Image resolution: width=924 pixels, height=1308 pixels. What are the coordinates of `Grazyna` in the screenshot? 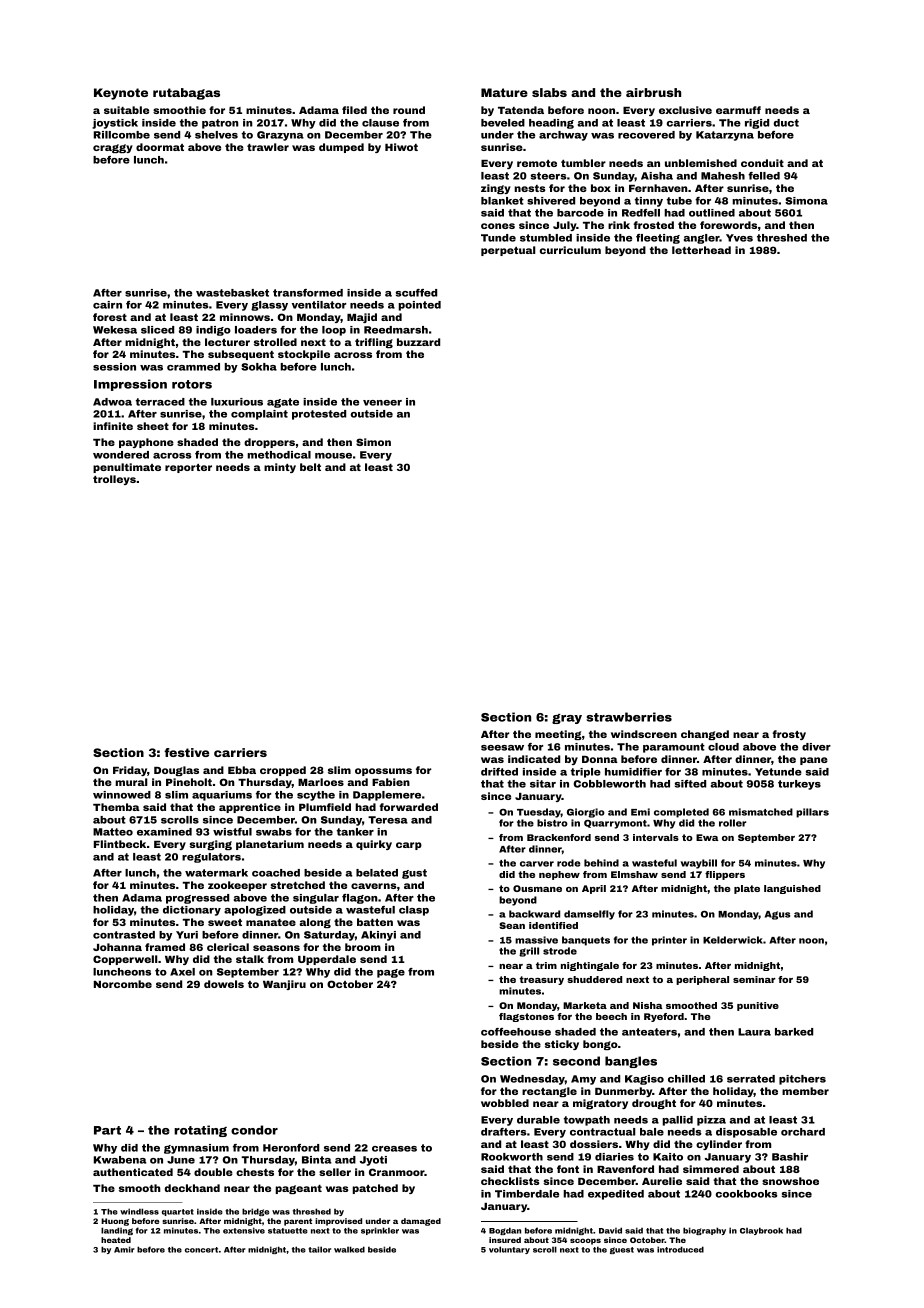 It's located at (280, 136).
